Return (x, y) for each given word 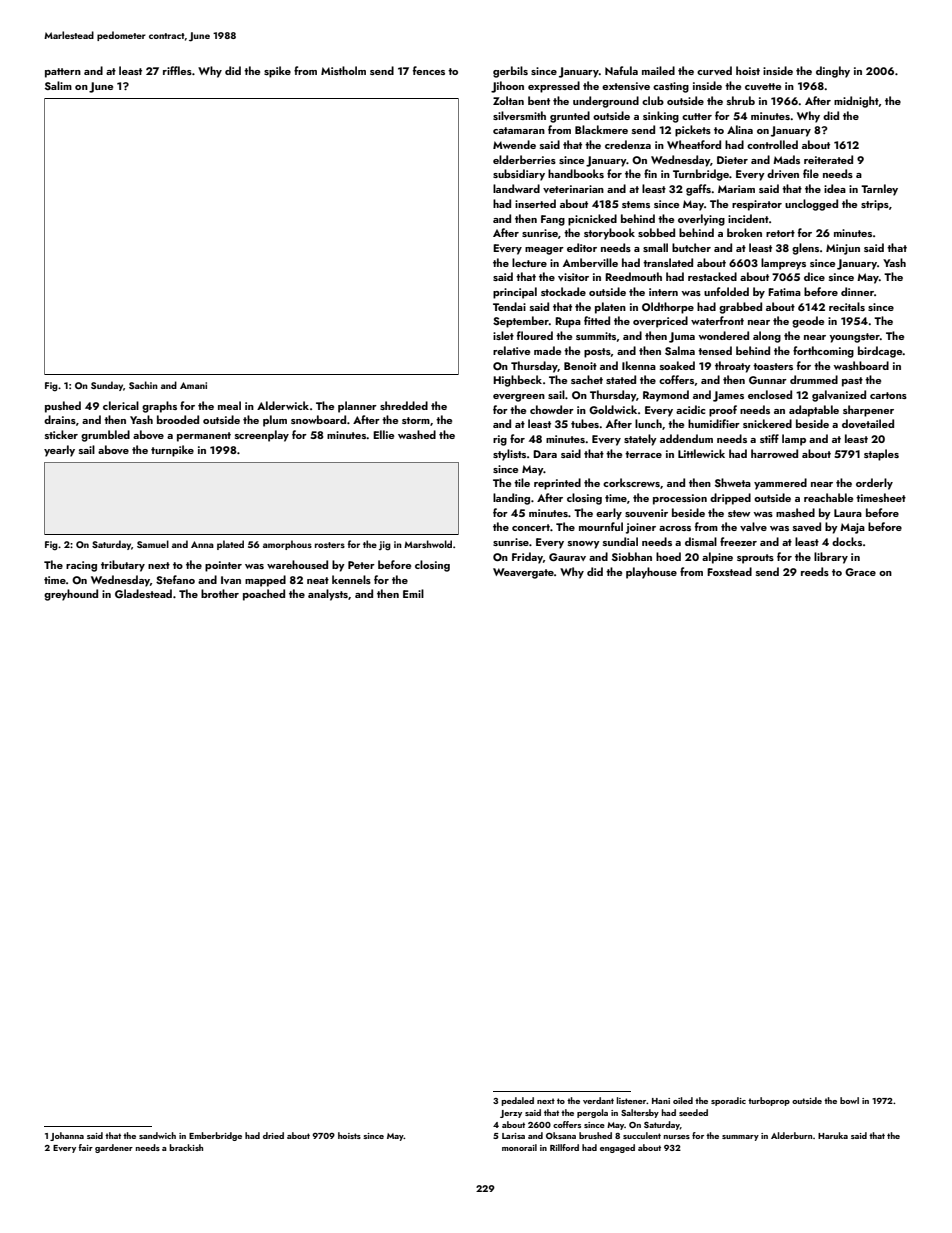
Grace (860, 572)
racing (81, 566)
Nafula (621, 70)
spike (277, 72)
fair (85, 1147)
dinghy (833, 72)
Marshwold (428, 544)
